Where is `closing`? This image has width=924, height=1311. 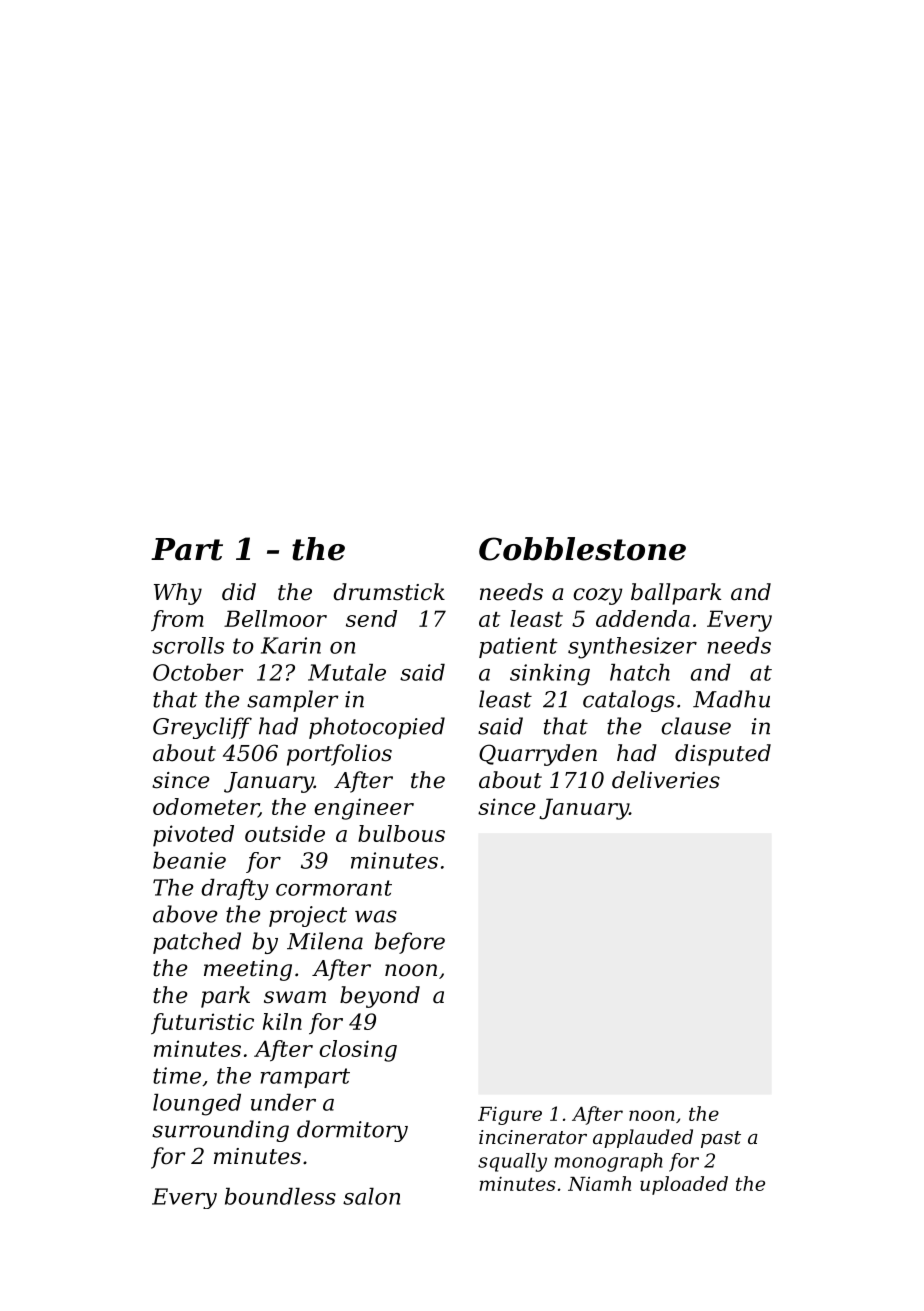
closing is located at coordinates (358, 1051).
